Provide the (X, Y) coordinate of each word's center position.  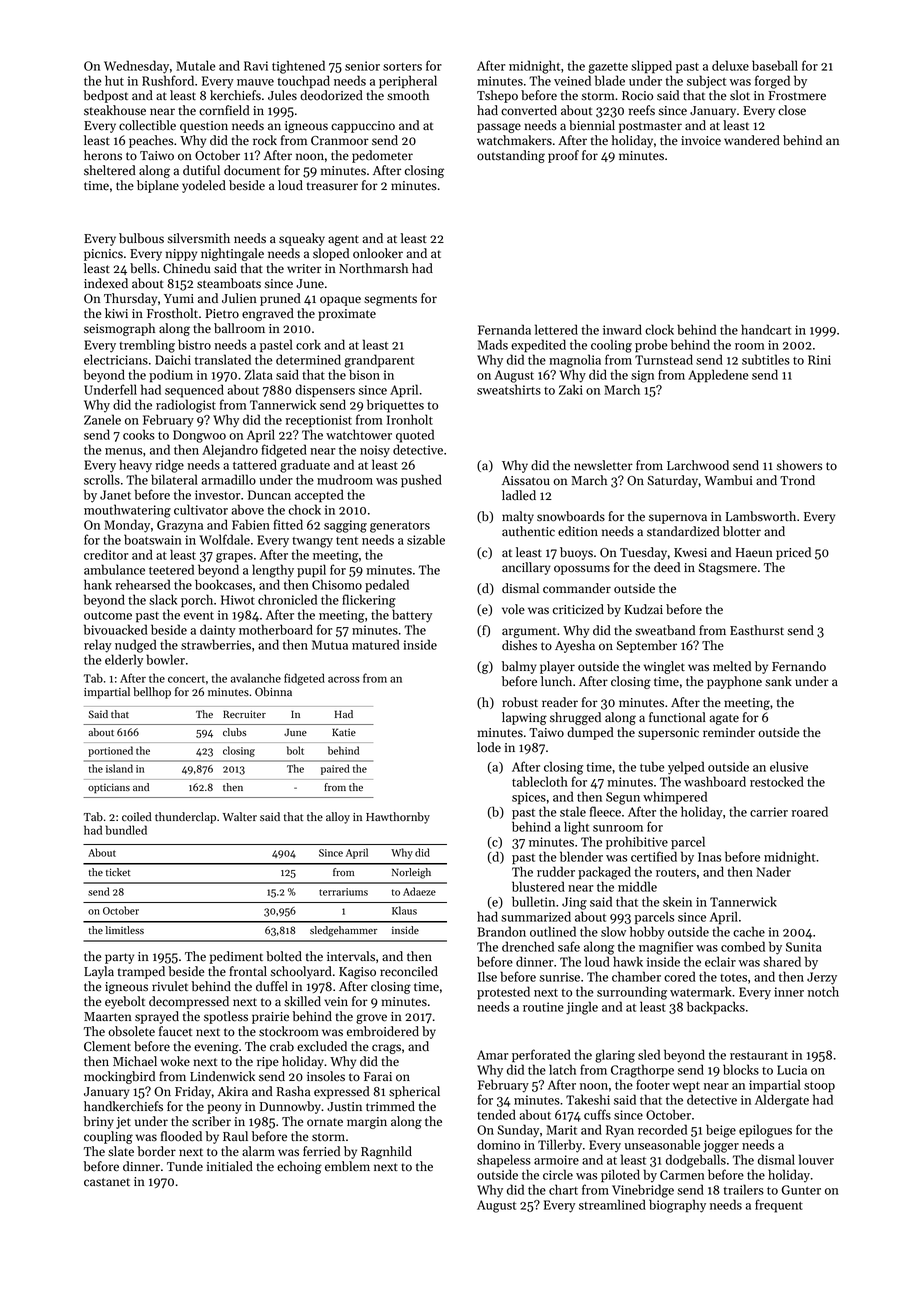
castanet (107, 1182)
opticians (109, 788)
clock (659, 329)
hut (114, 80)
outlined (553, 931)
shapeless (504, 1160)
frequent (779, 1206)
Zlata (259, 374)
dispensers (325, 391)
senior (362, 66)
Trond (797, 480)
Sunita (804, 947)
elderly (124, 661)
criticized (578, 609)
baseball (775, 65)
